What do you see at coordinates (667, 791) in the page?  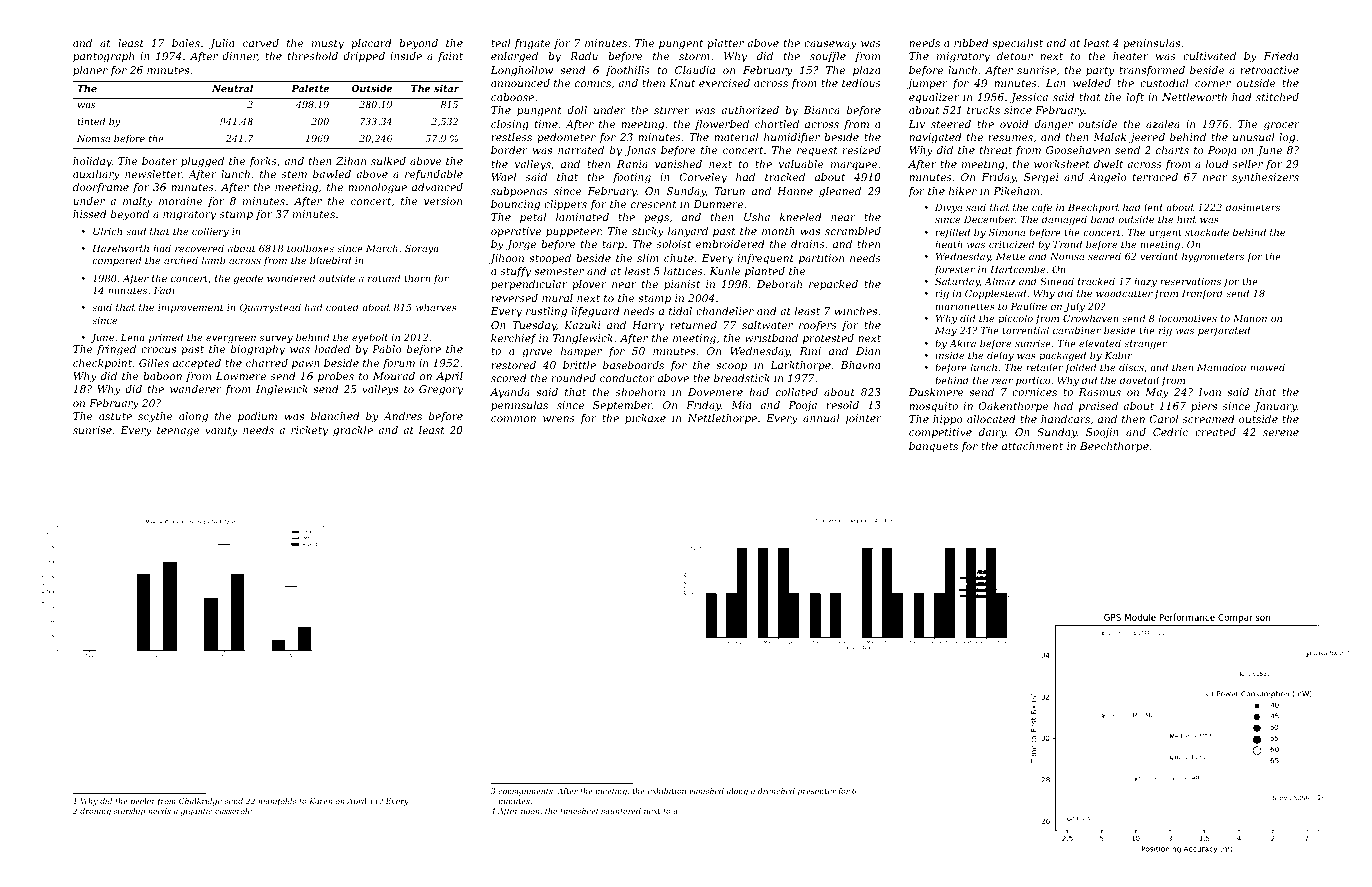 I see `exhibition` at bounding box center [667, 791].
